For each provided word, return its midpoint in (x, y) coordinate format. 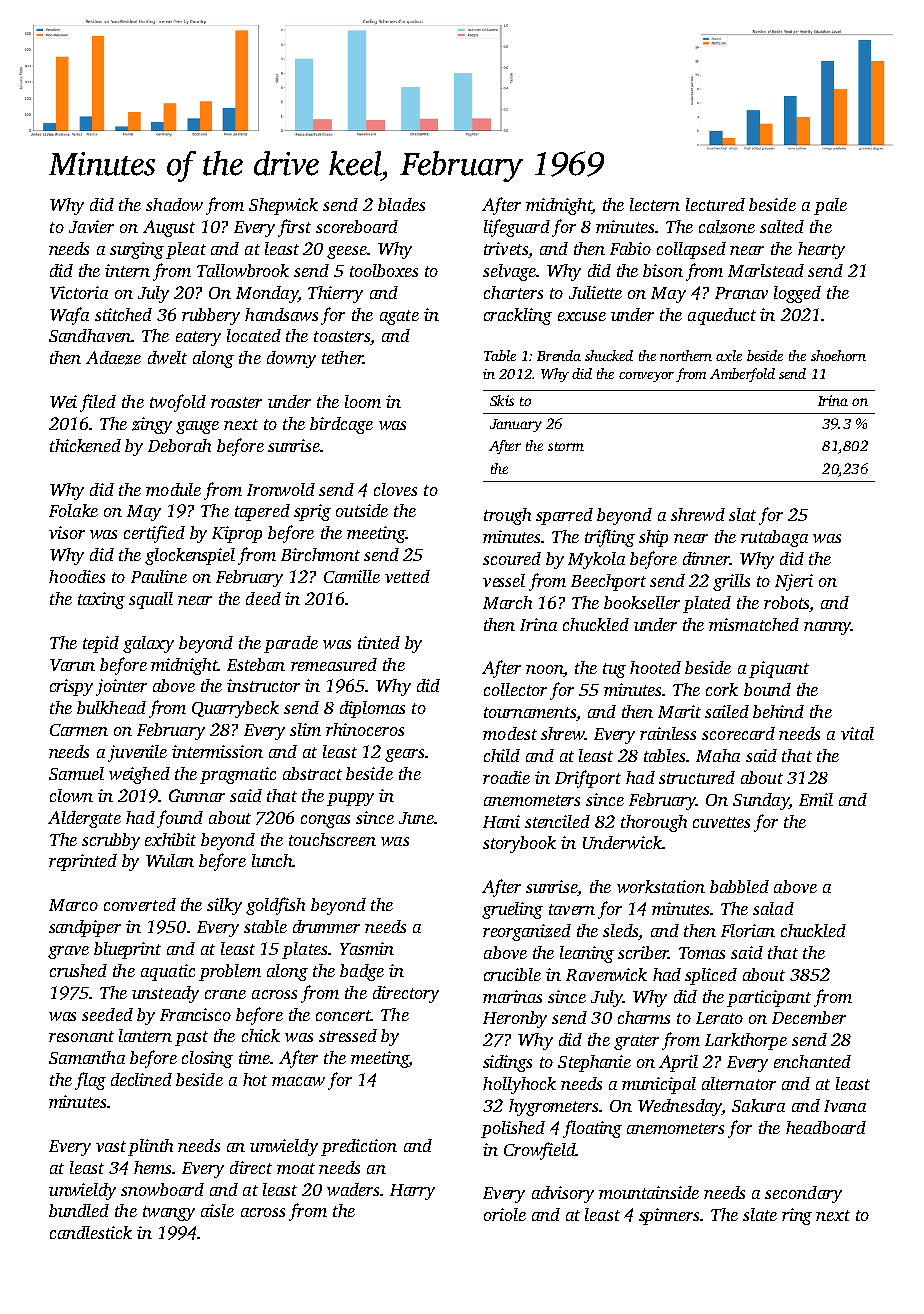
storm (566, 446)
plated (707, 604)
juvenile (137, 753)
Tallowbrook (243, 270)
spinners (669, 1216)
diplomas (372, 709)
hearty (821, 250)
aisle (217, 1210)
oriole (505, 1214)
